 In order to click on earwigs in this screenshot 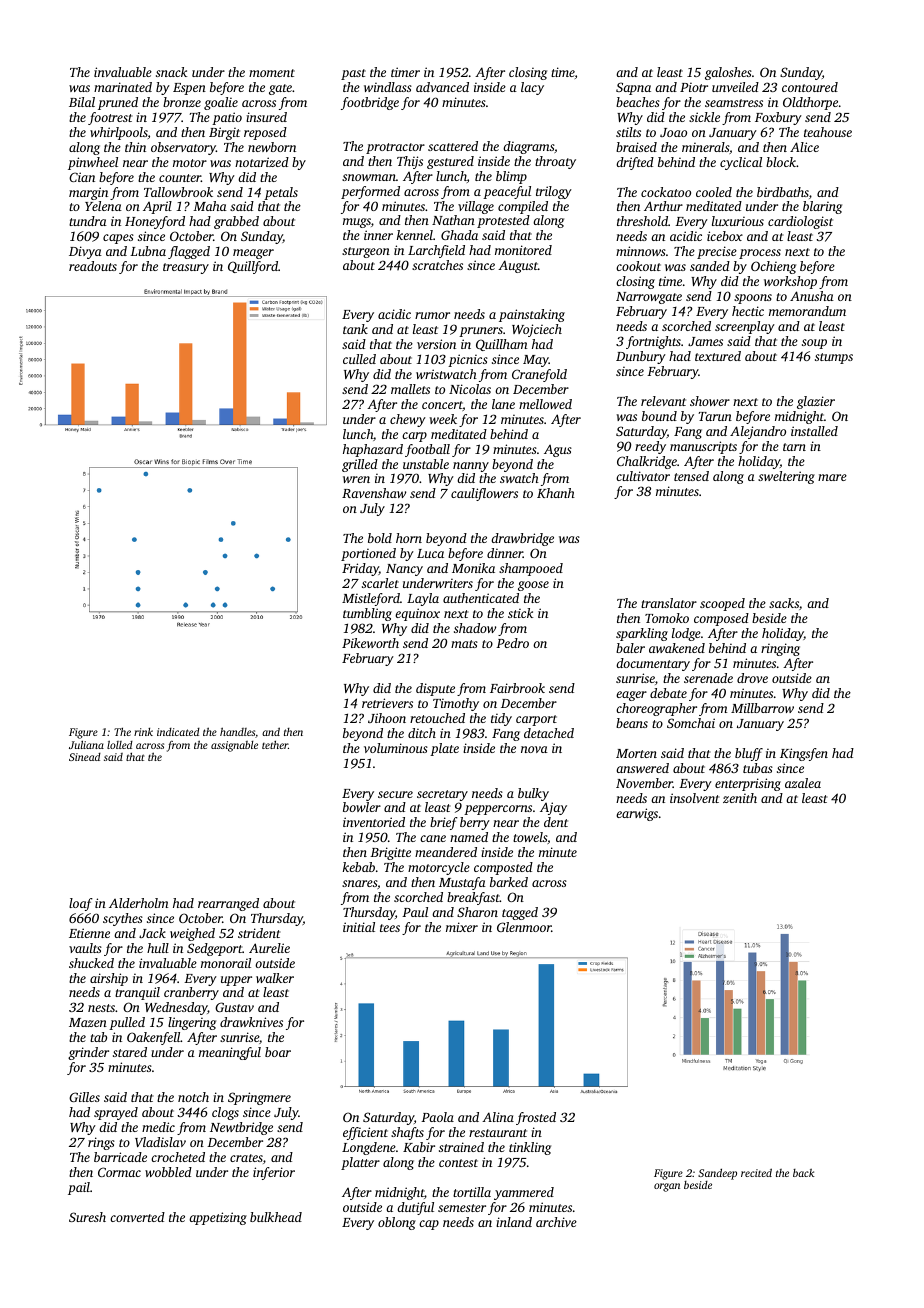, I will do `click(637, 814)`.
